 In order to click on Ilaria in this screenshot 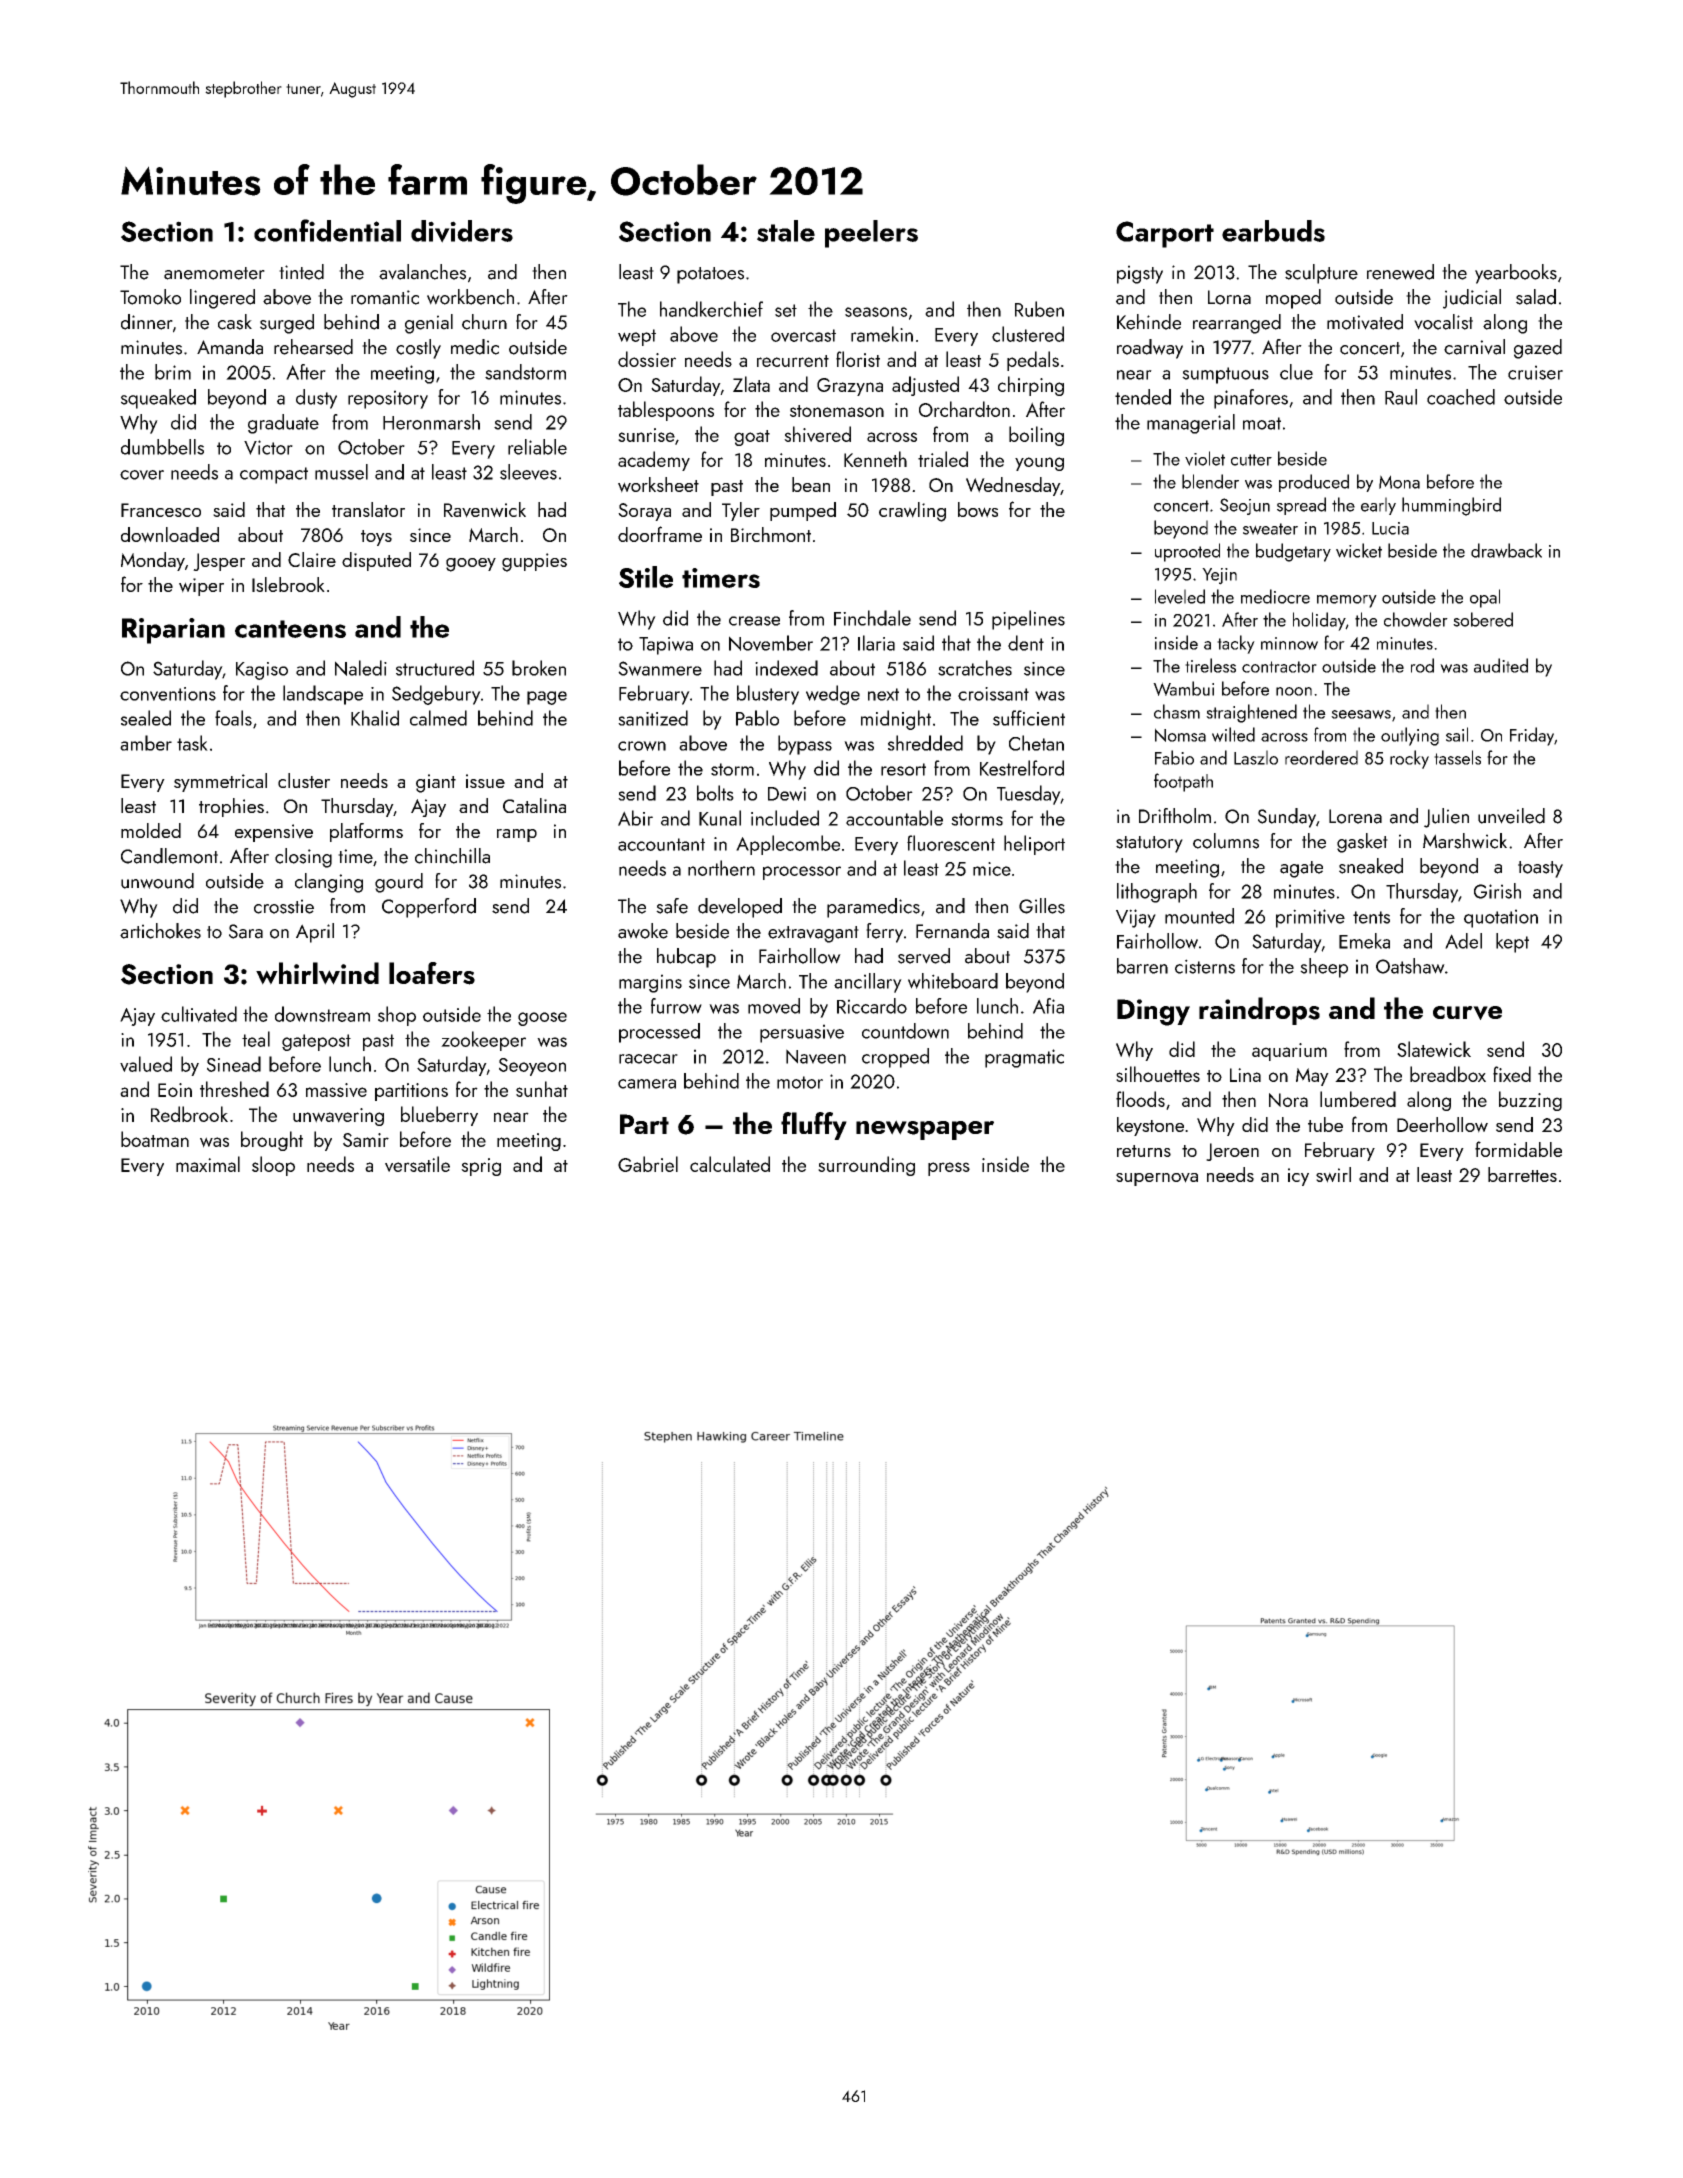, I will do `click(876, 643)`.
